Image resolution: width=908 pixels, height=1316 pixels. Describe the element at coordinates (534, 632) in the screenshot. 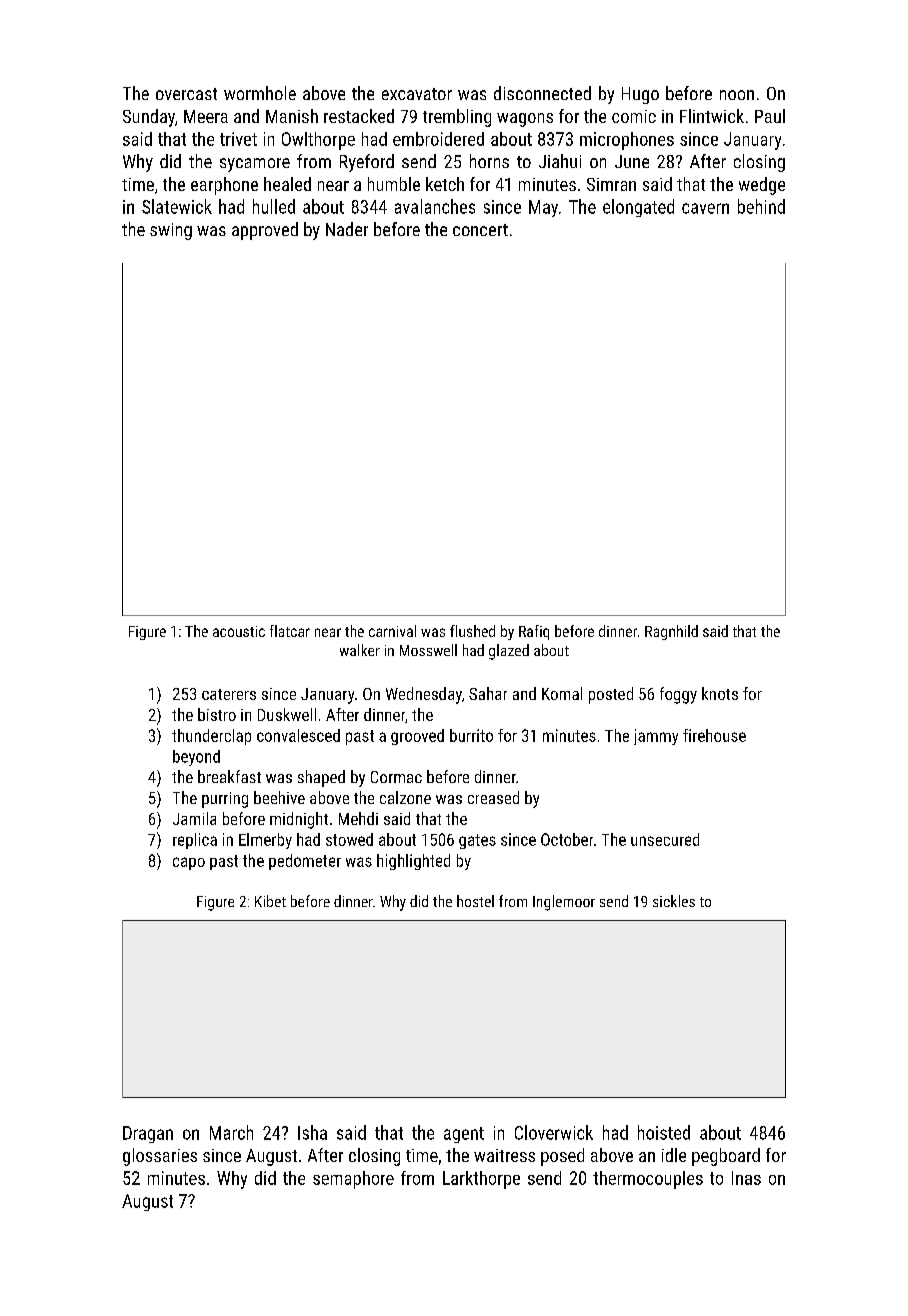

I see `Rafiq` at that location.
